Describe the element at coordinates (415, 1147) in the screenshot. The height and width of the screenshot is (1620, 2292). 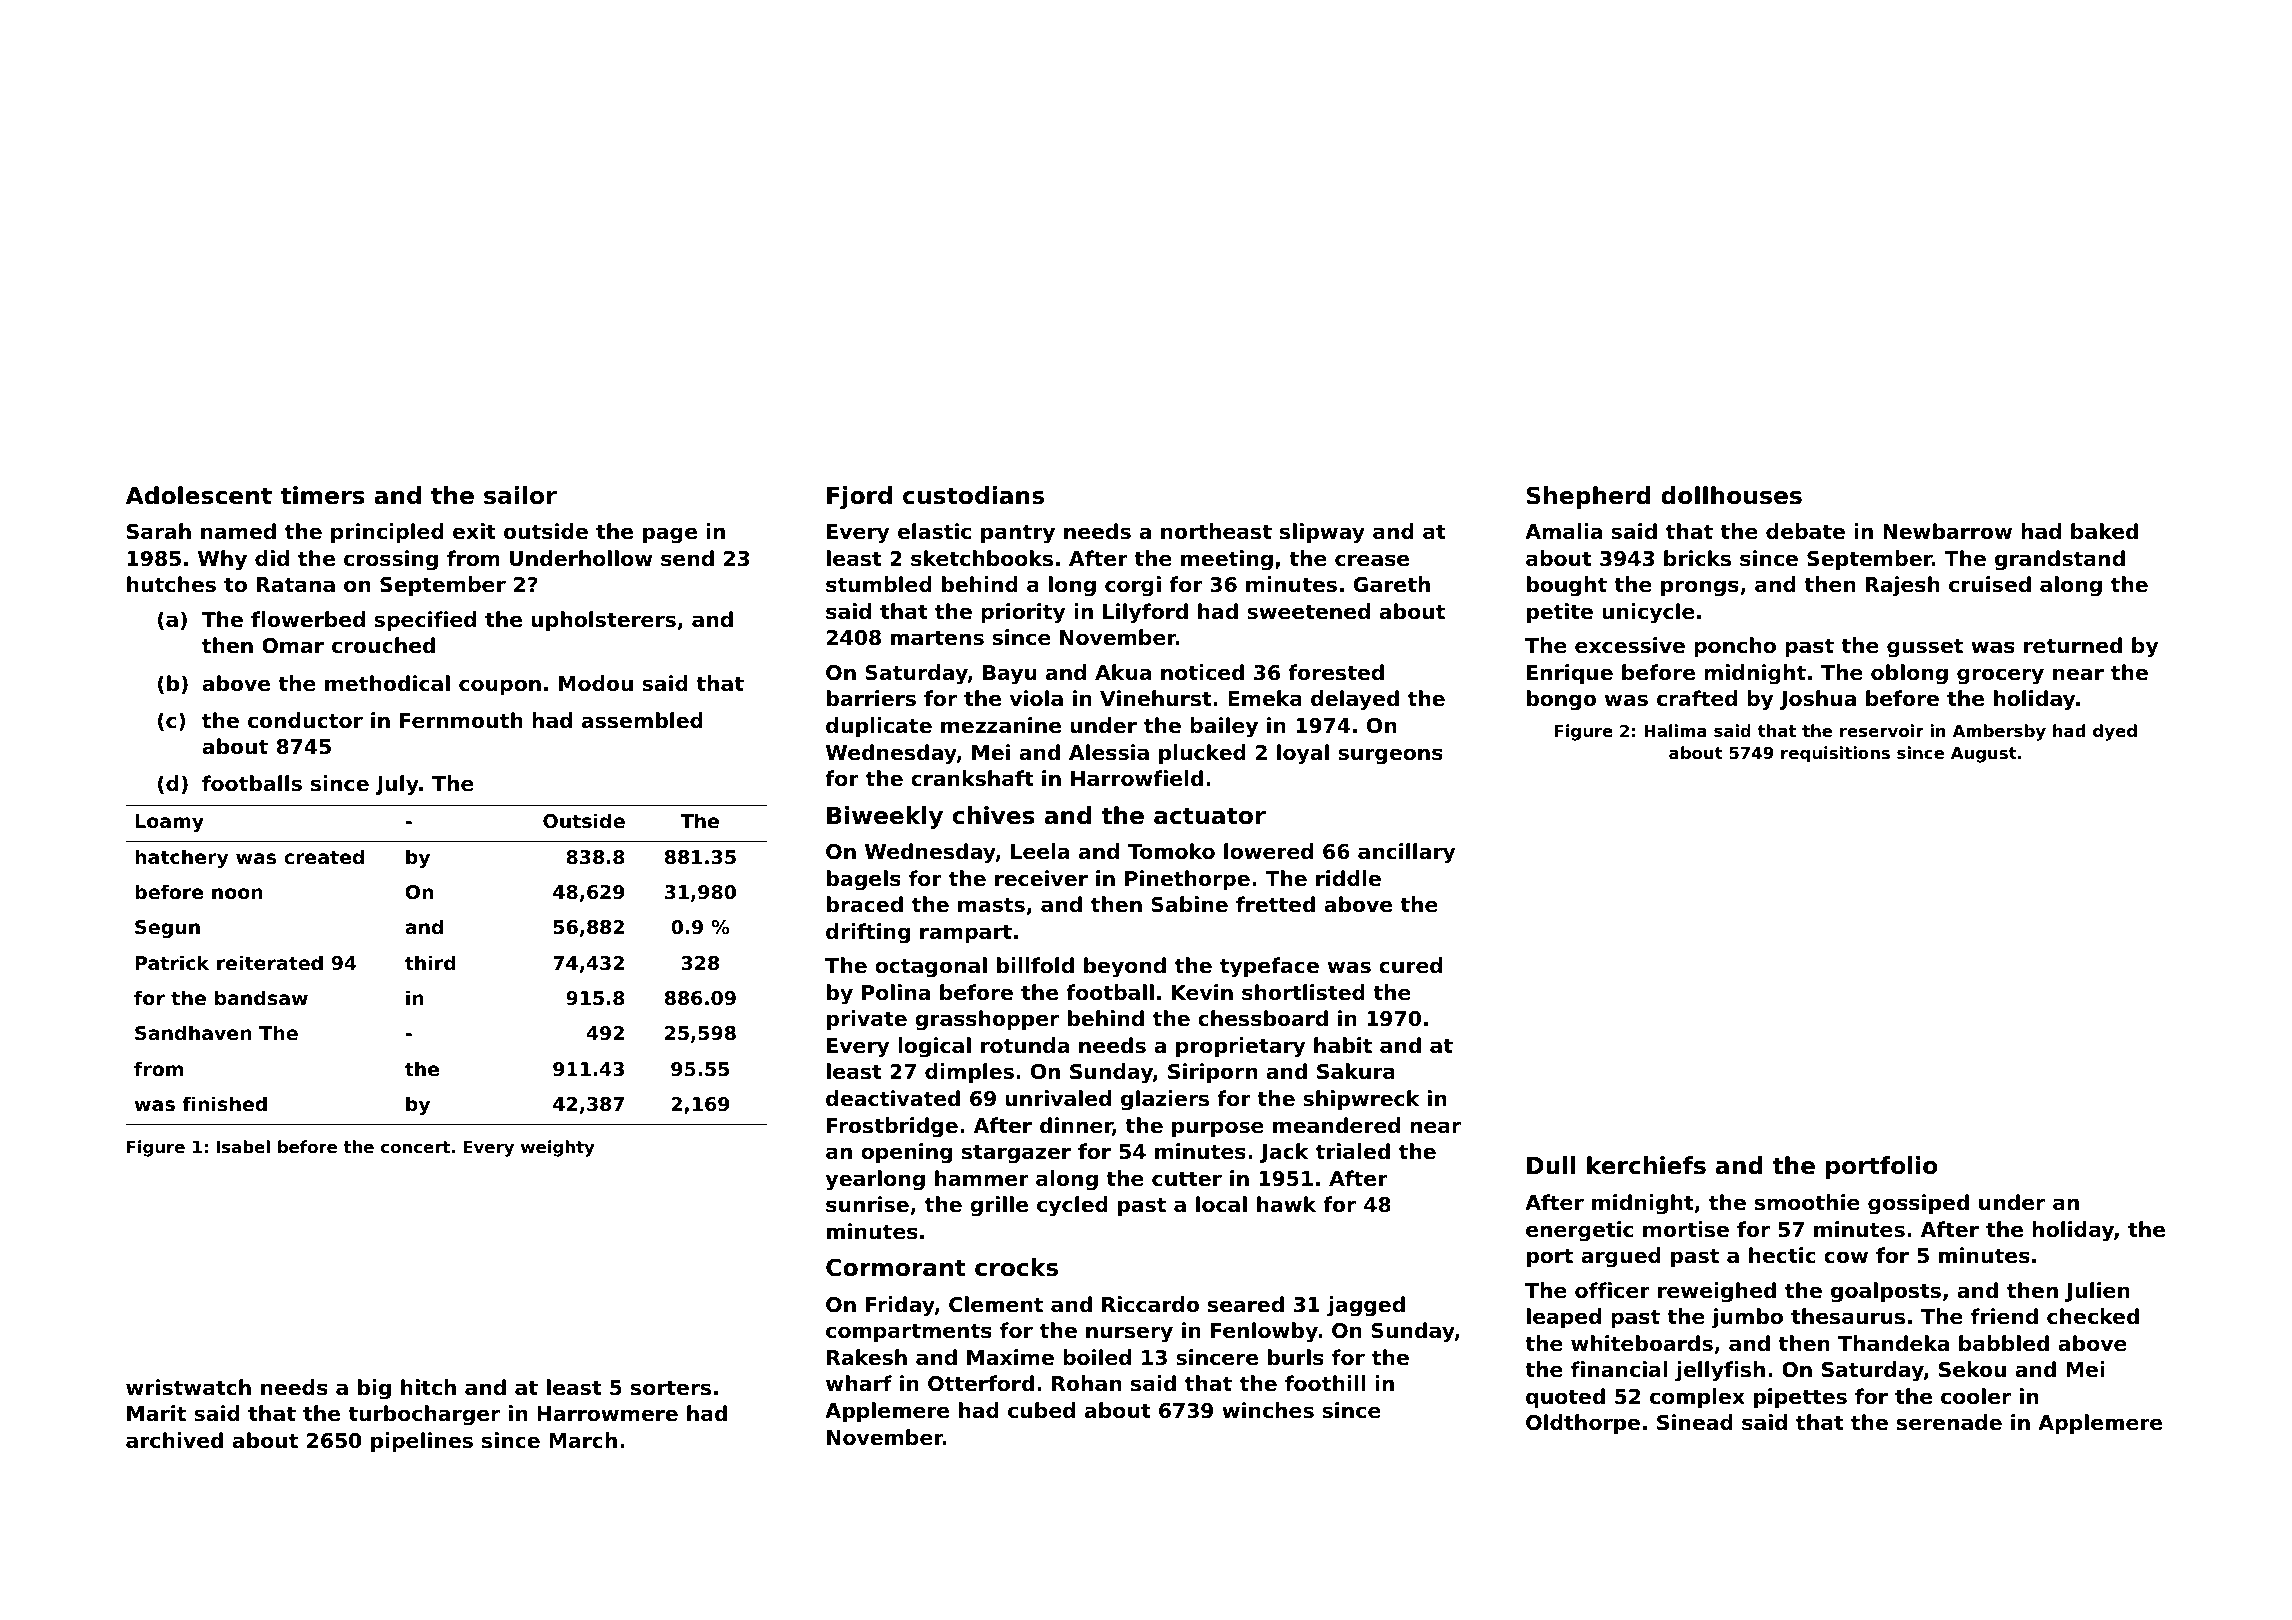
I see `concert` at that location.
